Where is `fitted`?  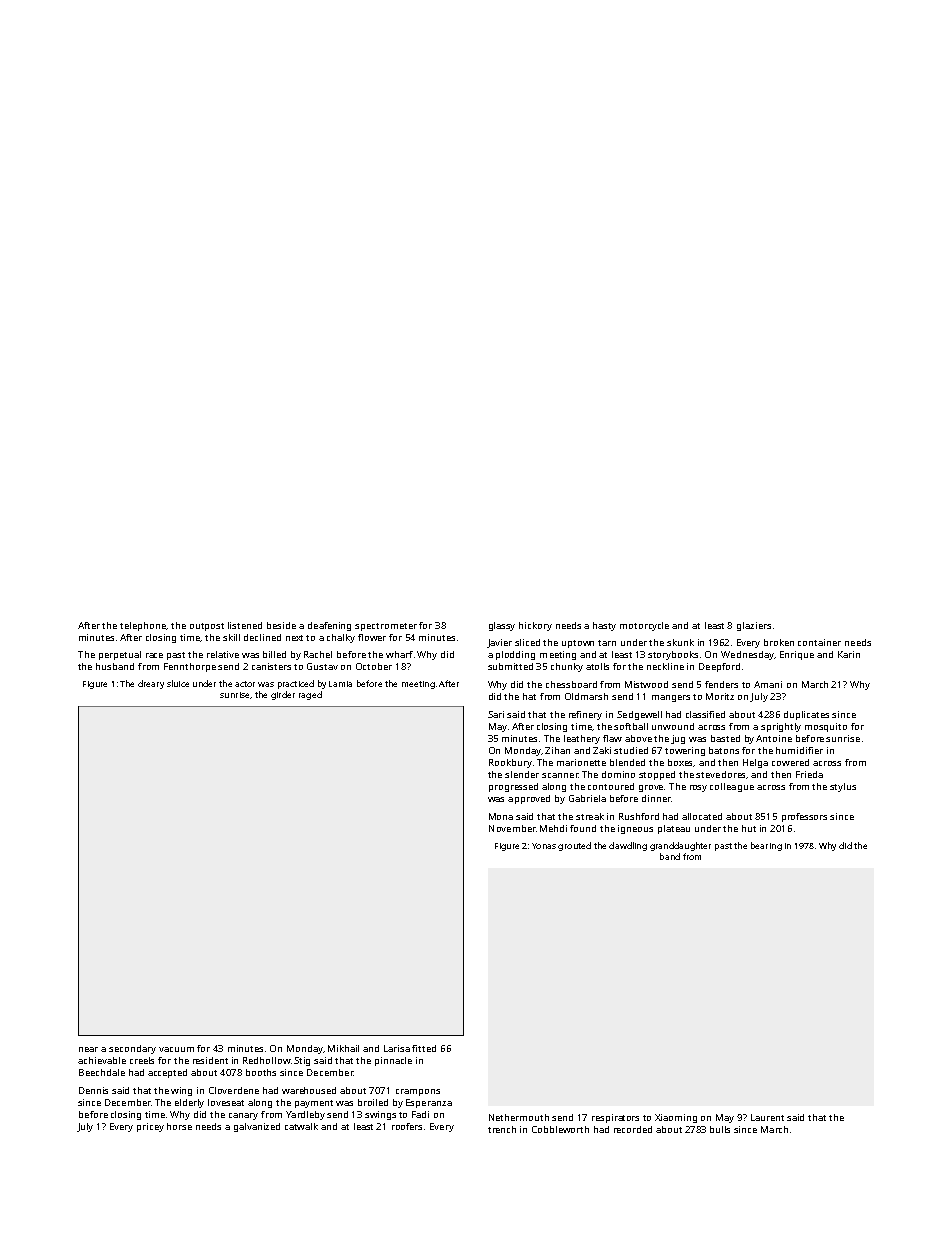 fitted is located at coordinates (424, 1048).
